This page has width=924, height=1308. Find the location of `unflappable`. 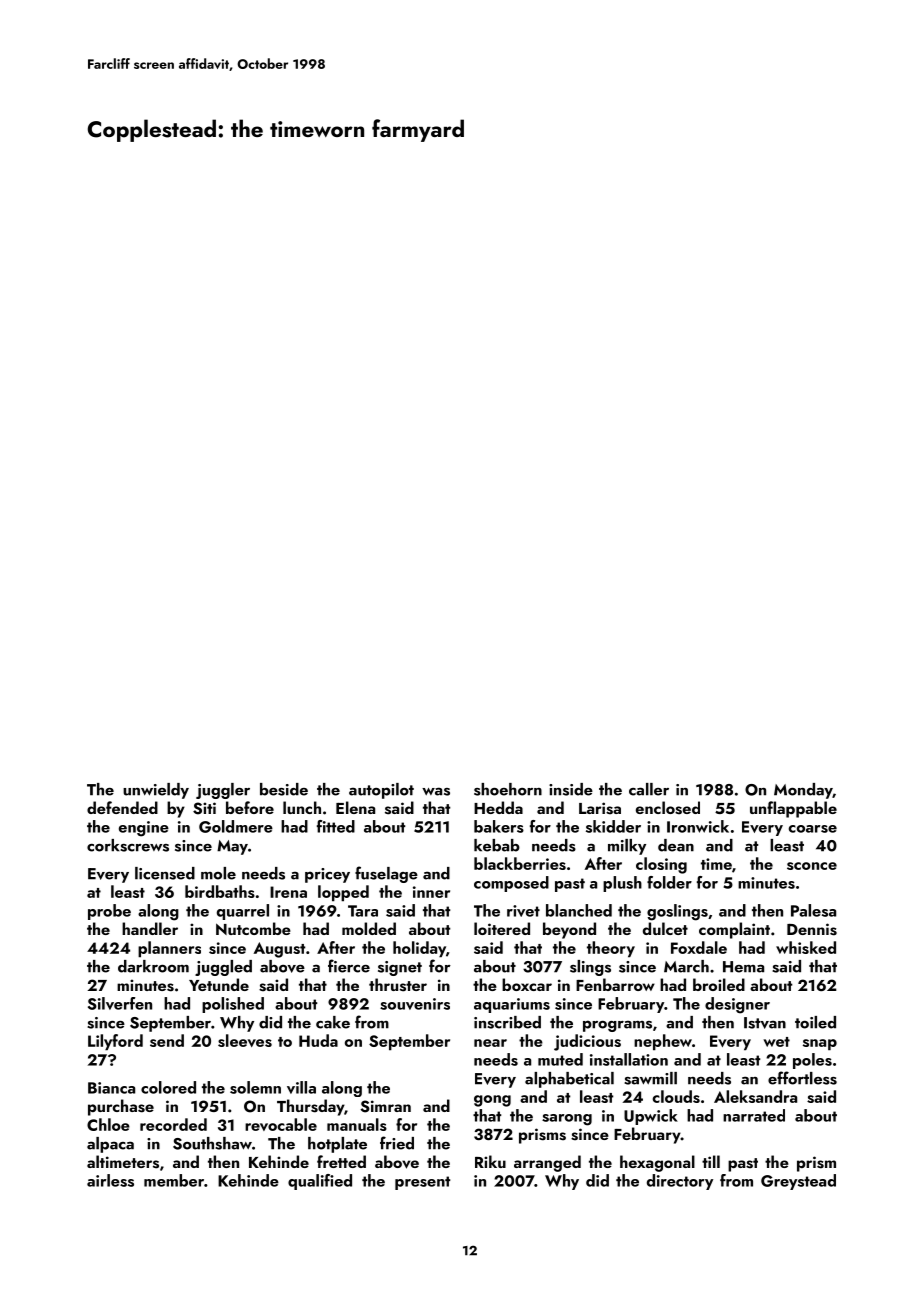

unflappable is located at coordinates (793, 809).
